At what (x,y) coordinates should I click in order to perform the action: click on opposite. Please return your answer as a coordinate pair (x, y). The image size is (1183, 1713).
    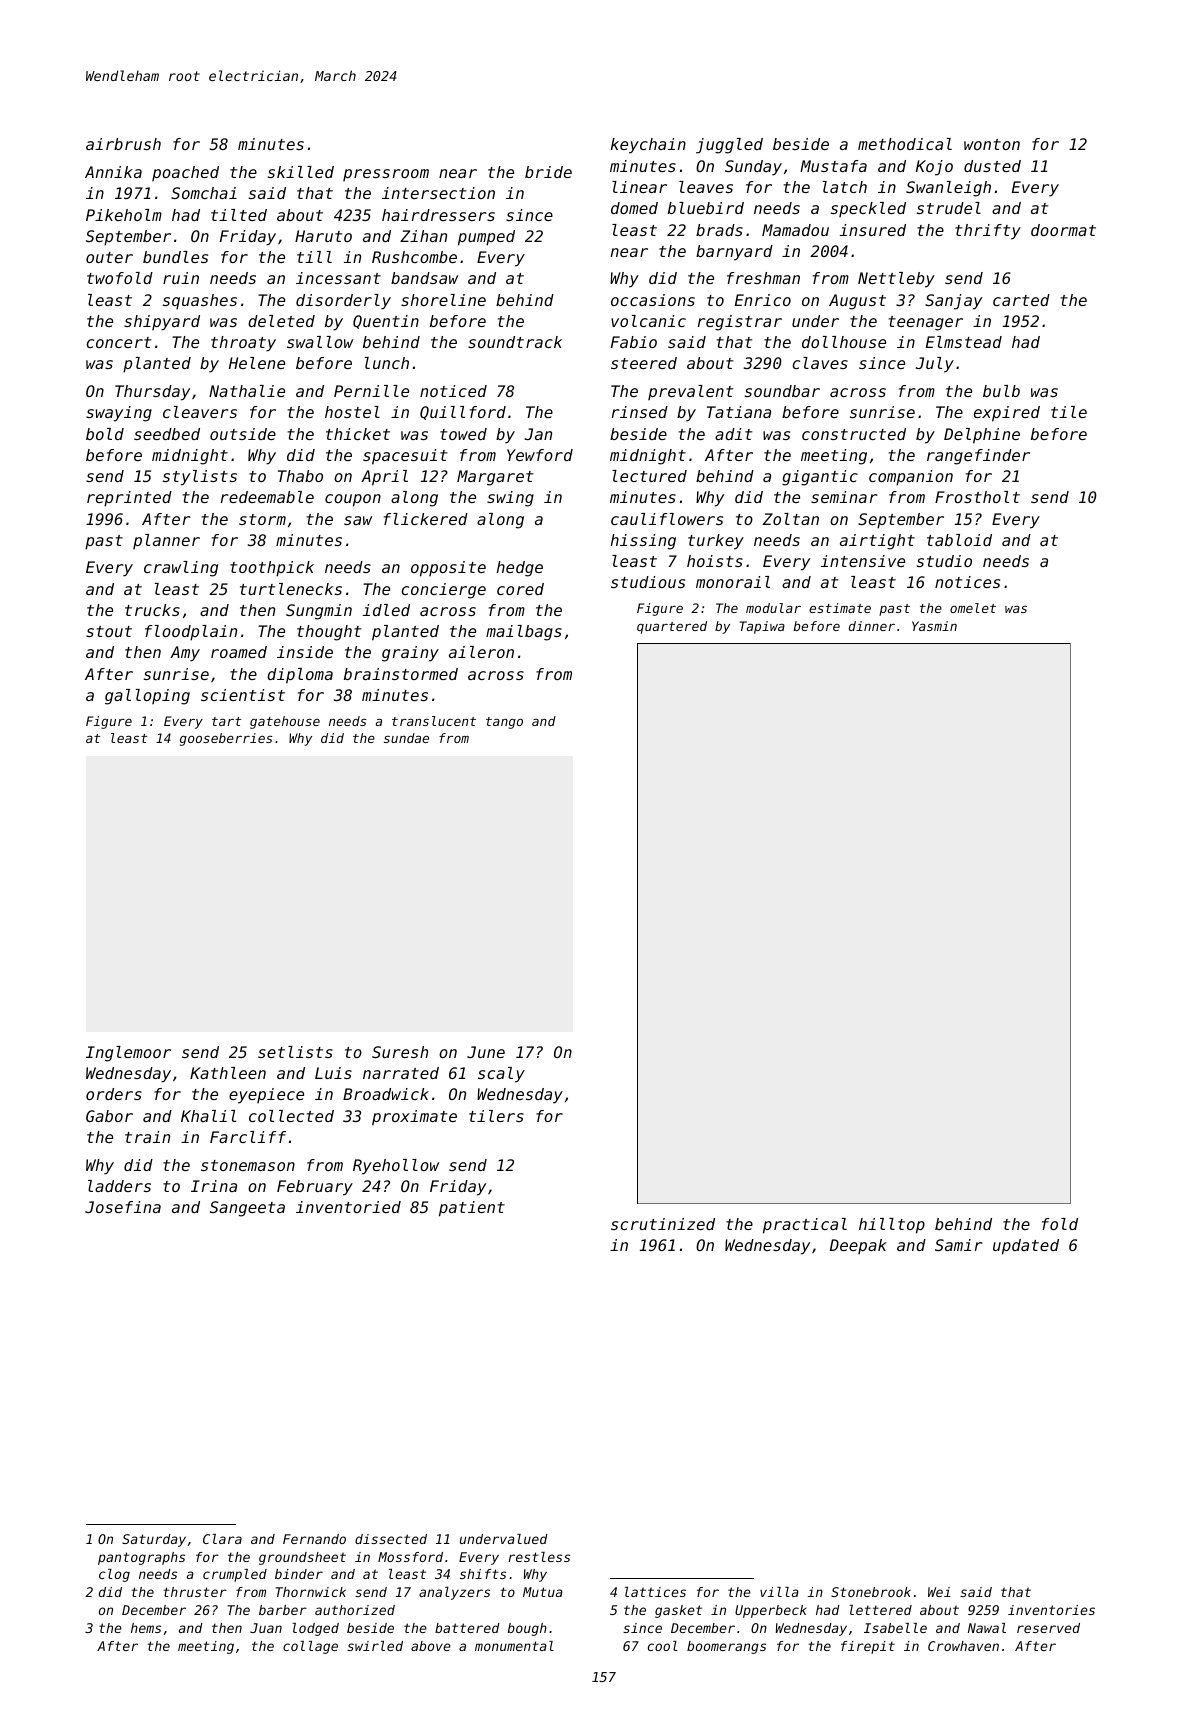
    Looking at the image, I should click on (448, 569).
